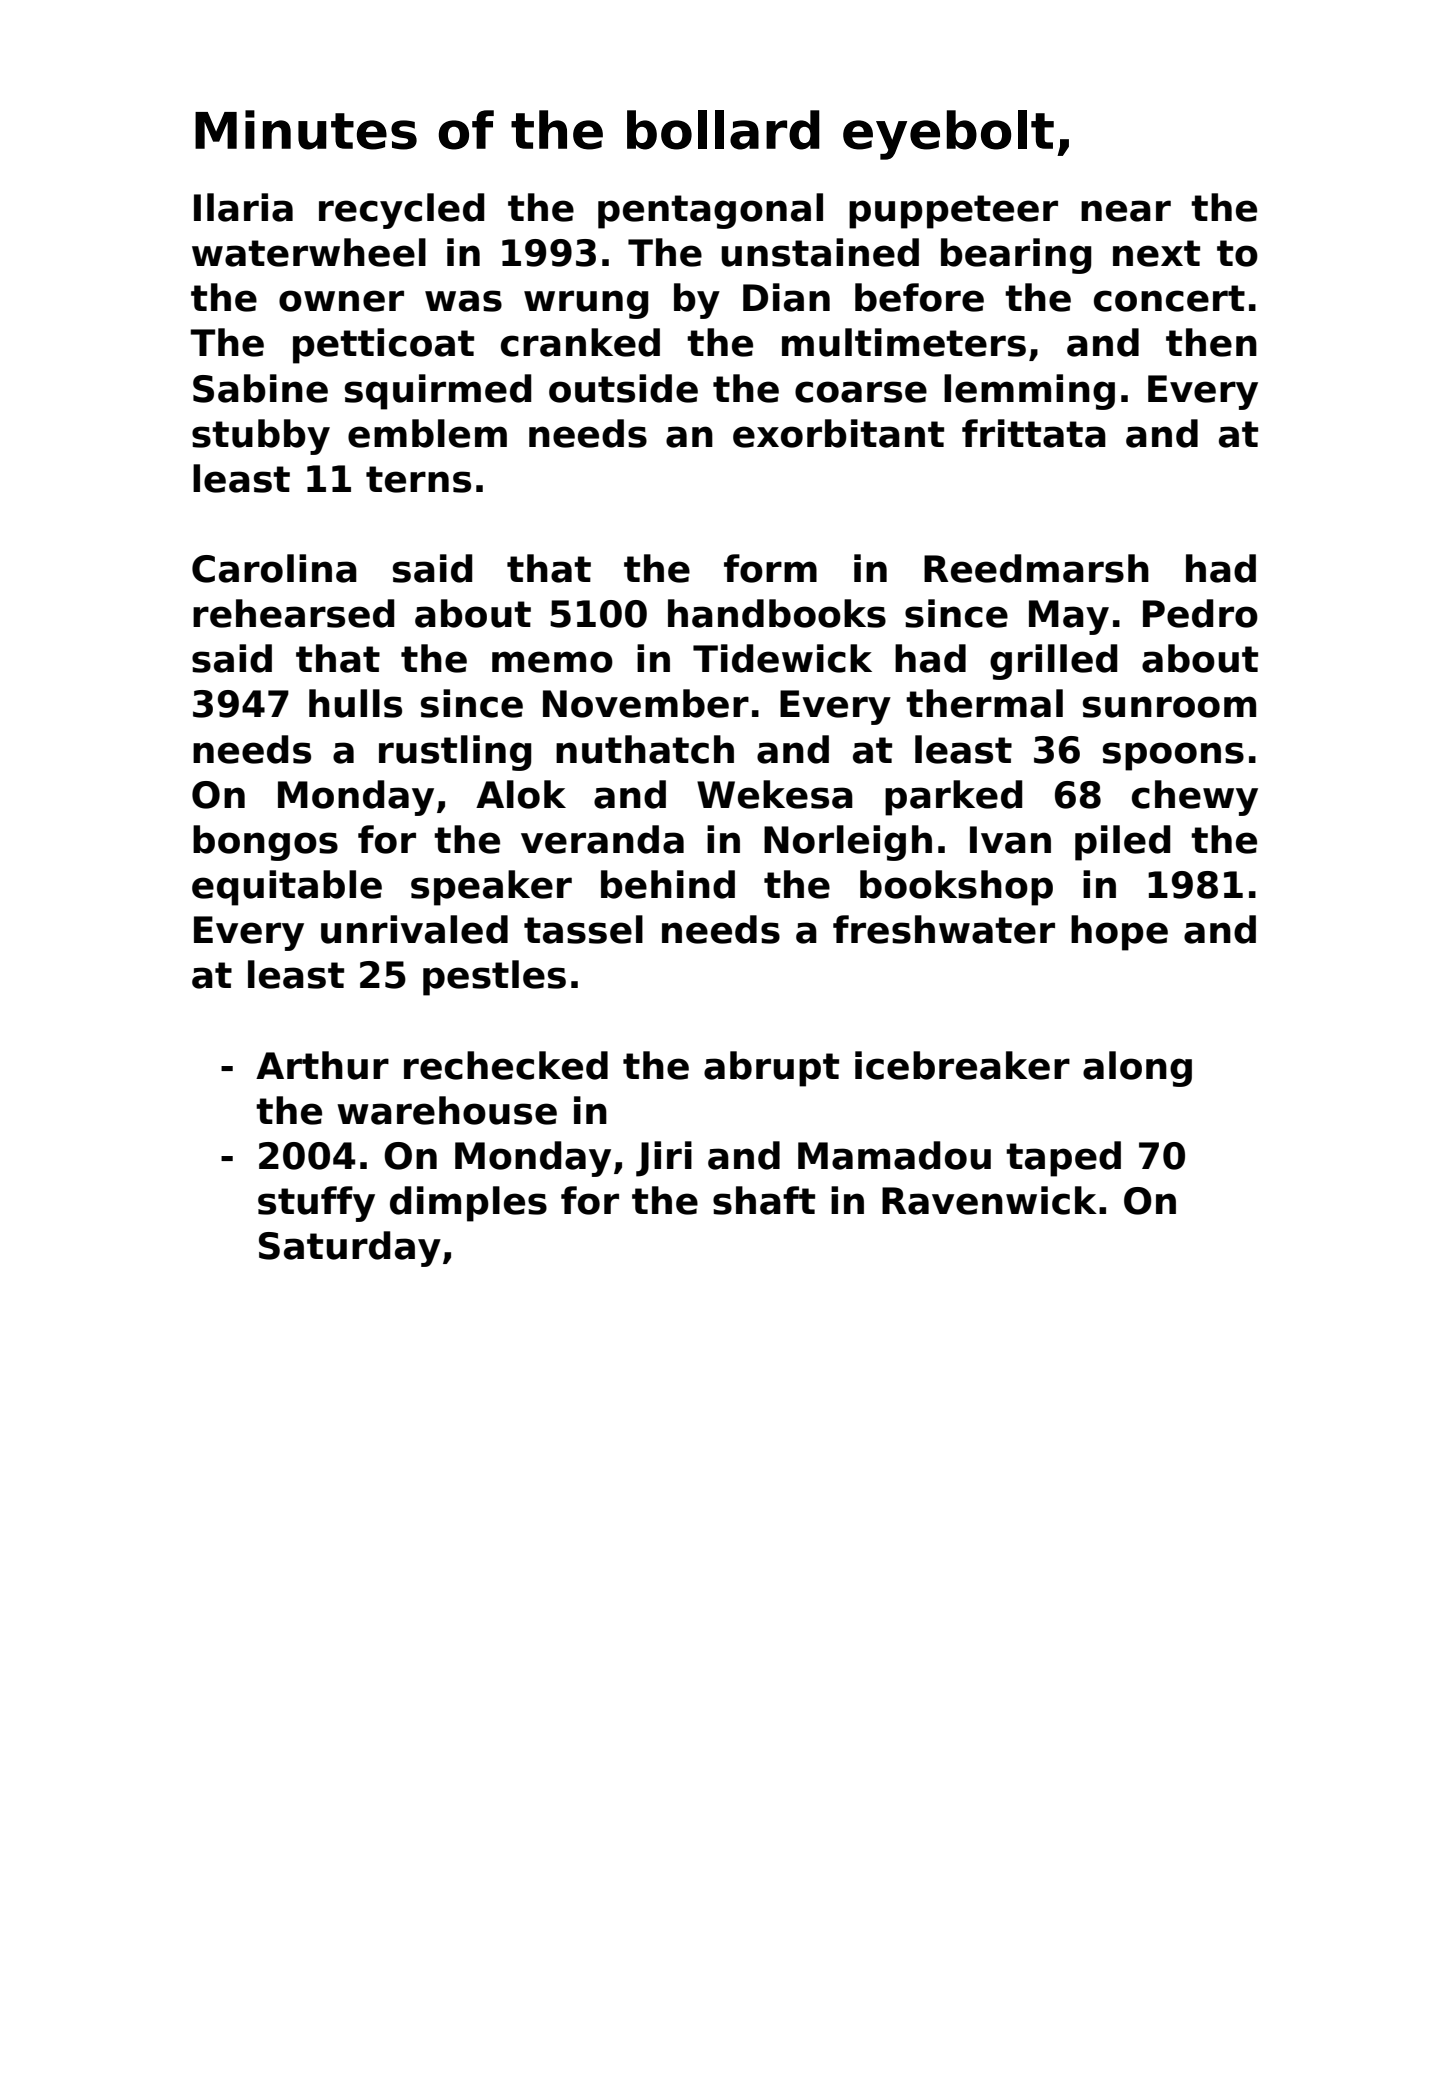 Image resolution: width=1450 pixels, height=2100 pixels. I want to click on Mamadou, so click(894, 1155).
